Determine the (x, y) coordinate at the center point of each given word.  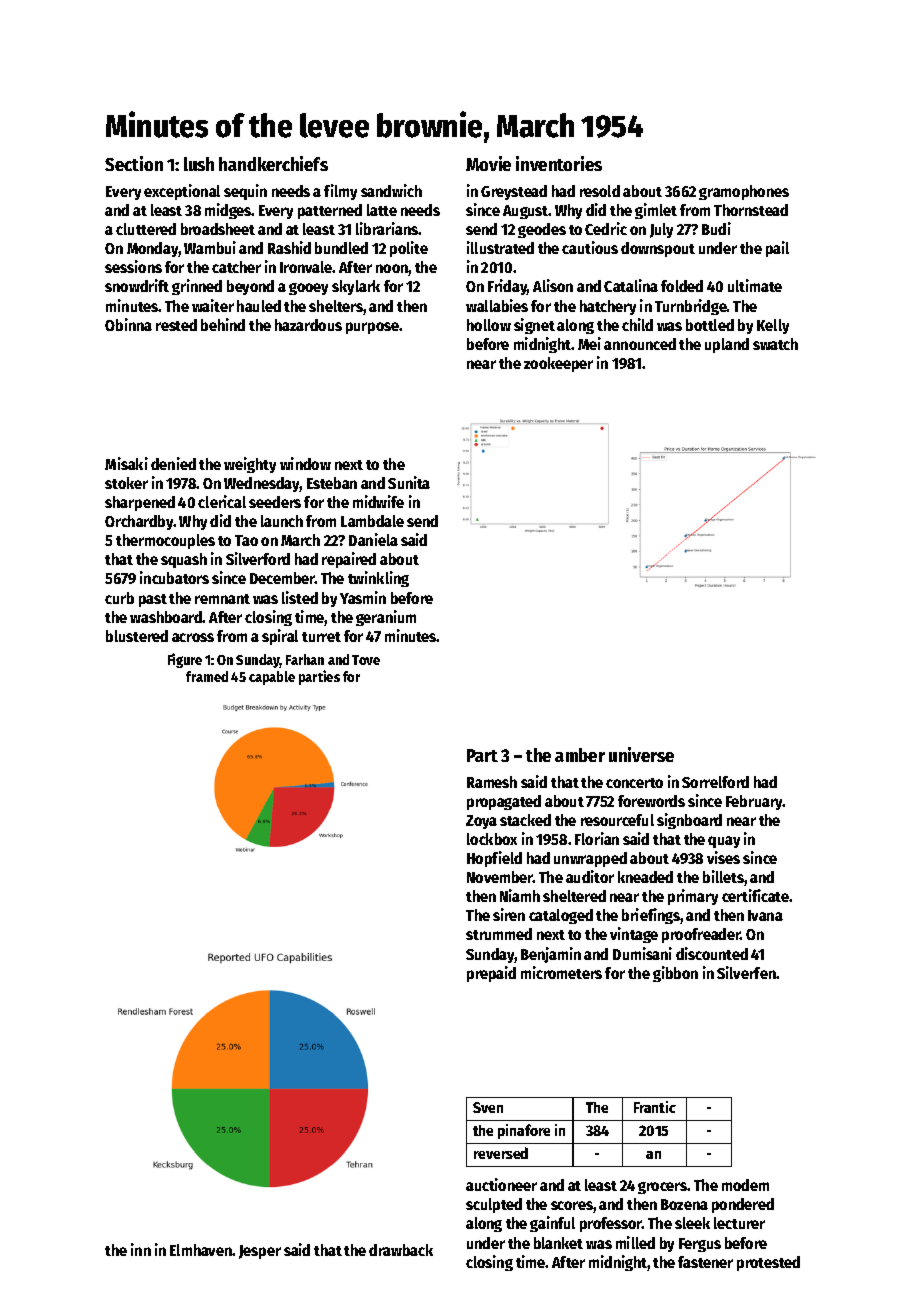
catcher (236, 267)
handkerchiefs (273, 163)
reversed (501, 1153)
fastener (705, 1262)
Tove (366, 660)
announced (640, 344)
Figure (185, 660)
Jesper (260, 1252)
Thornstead (751, 210)
